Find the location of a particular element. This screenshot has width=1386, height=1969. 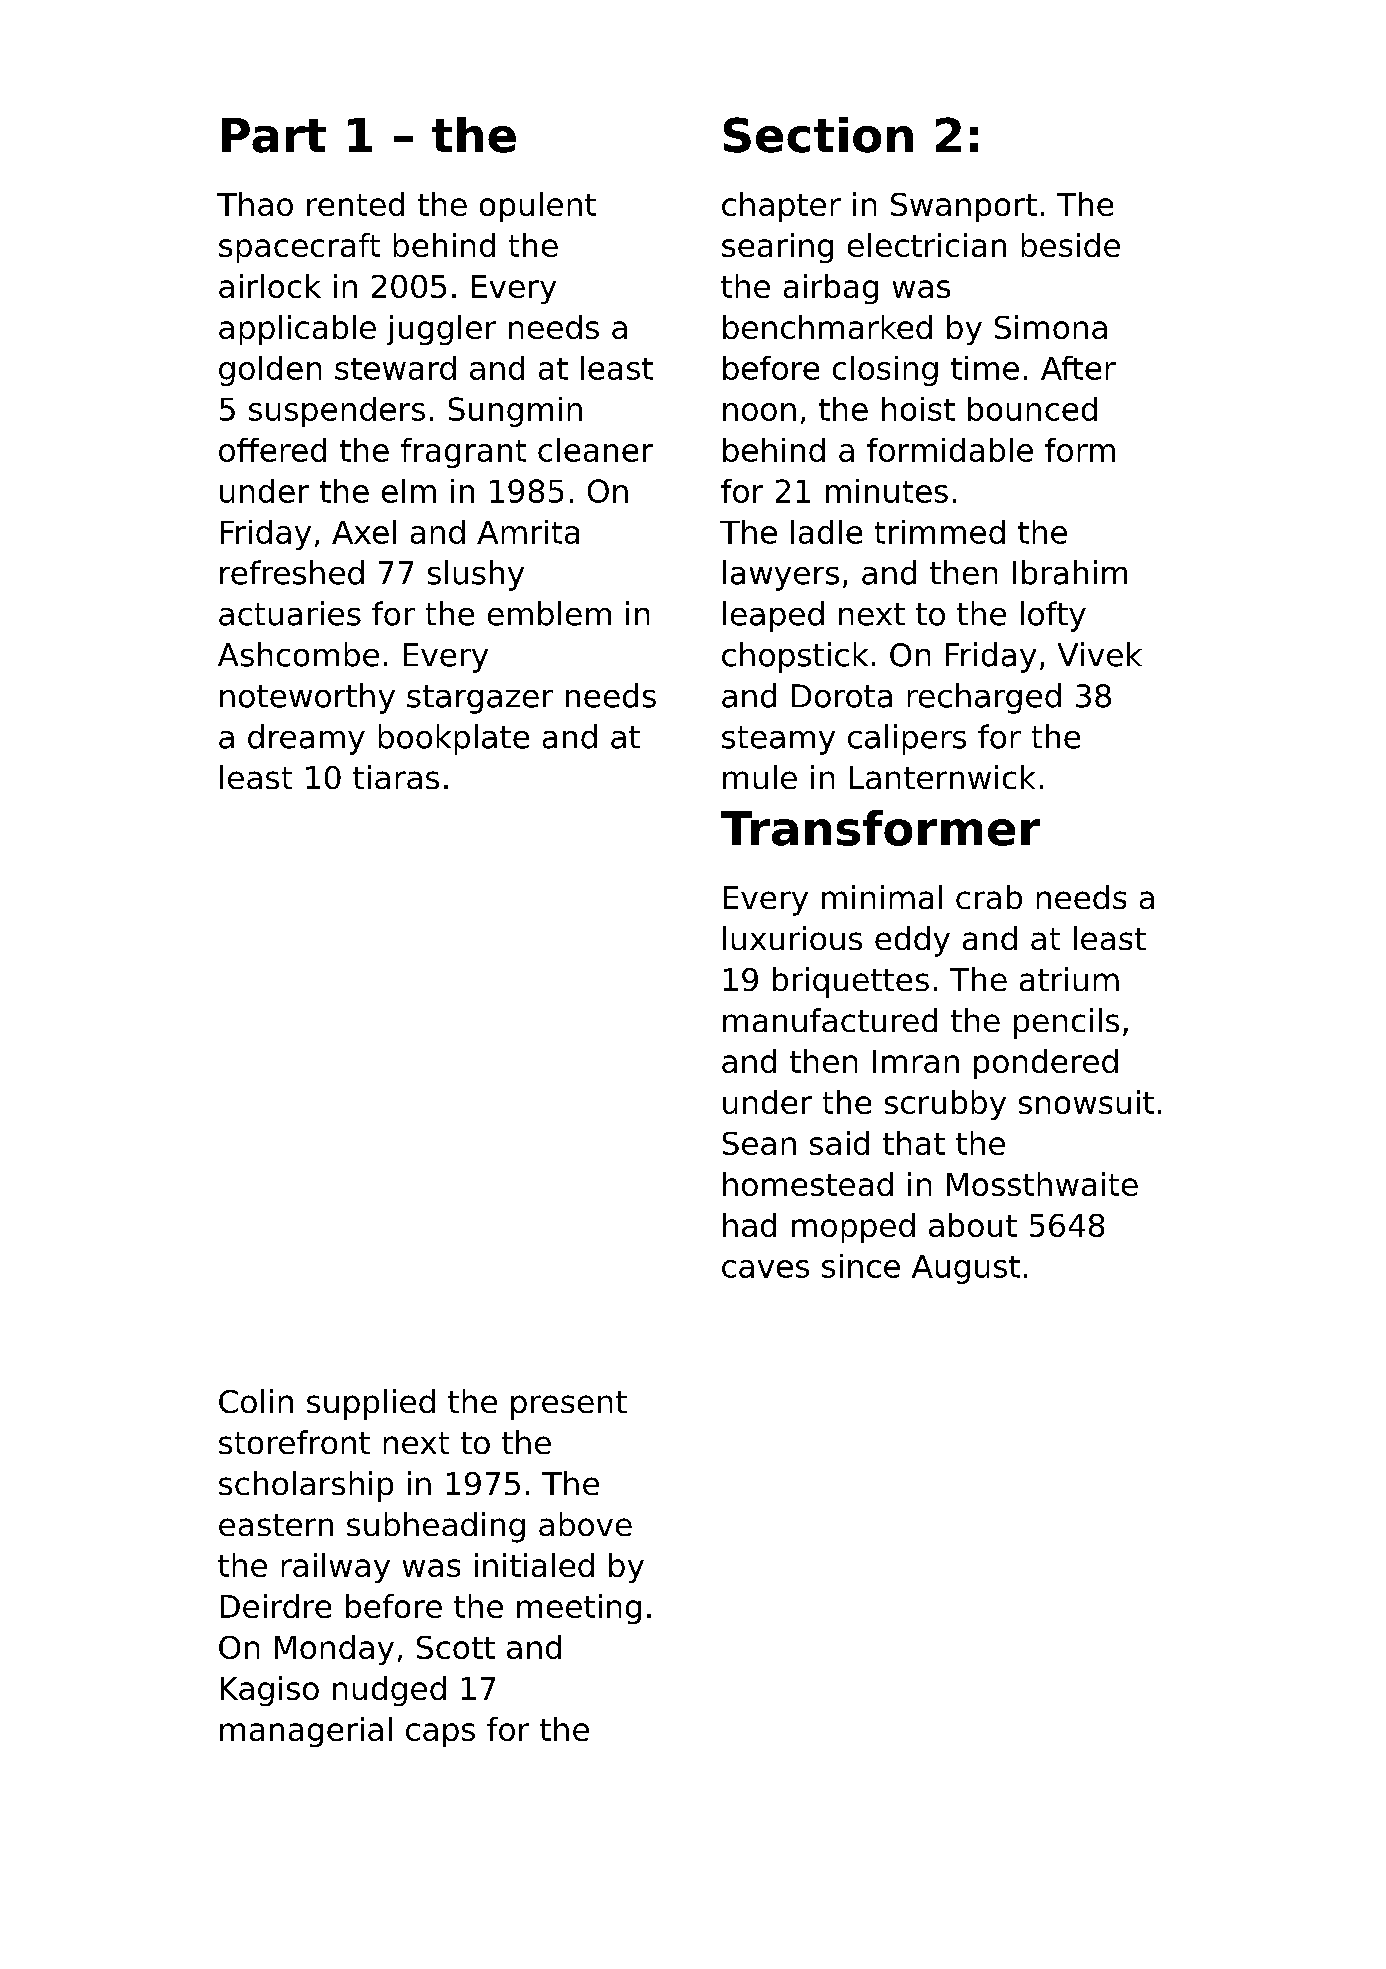

snowsuit is located at coordinates (1086, 1102).
